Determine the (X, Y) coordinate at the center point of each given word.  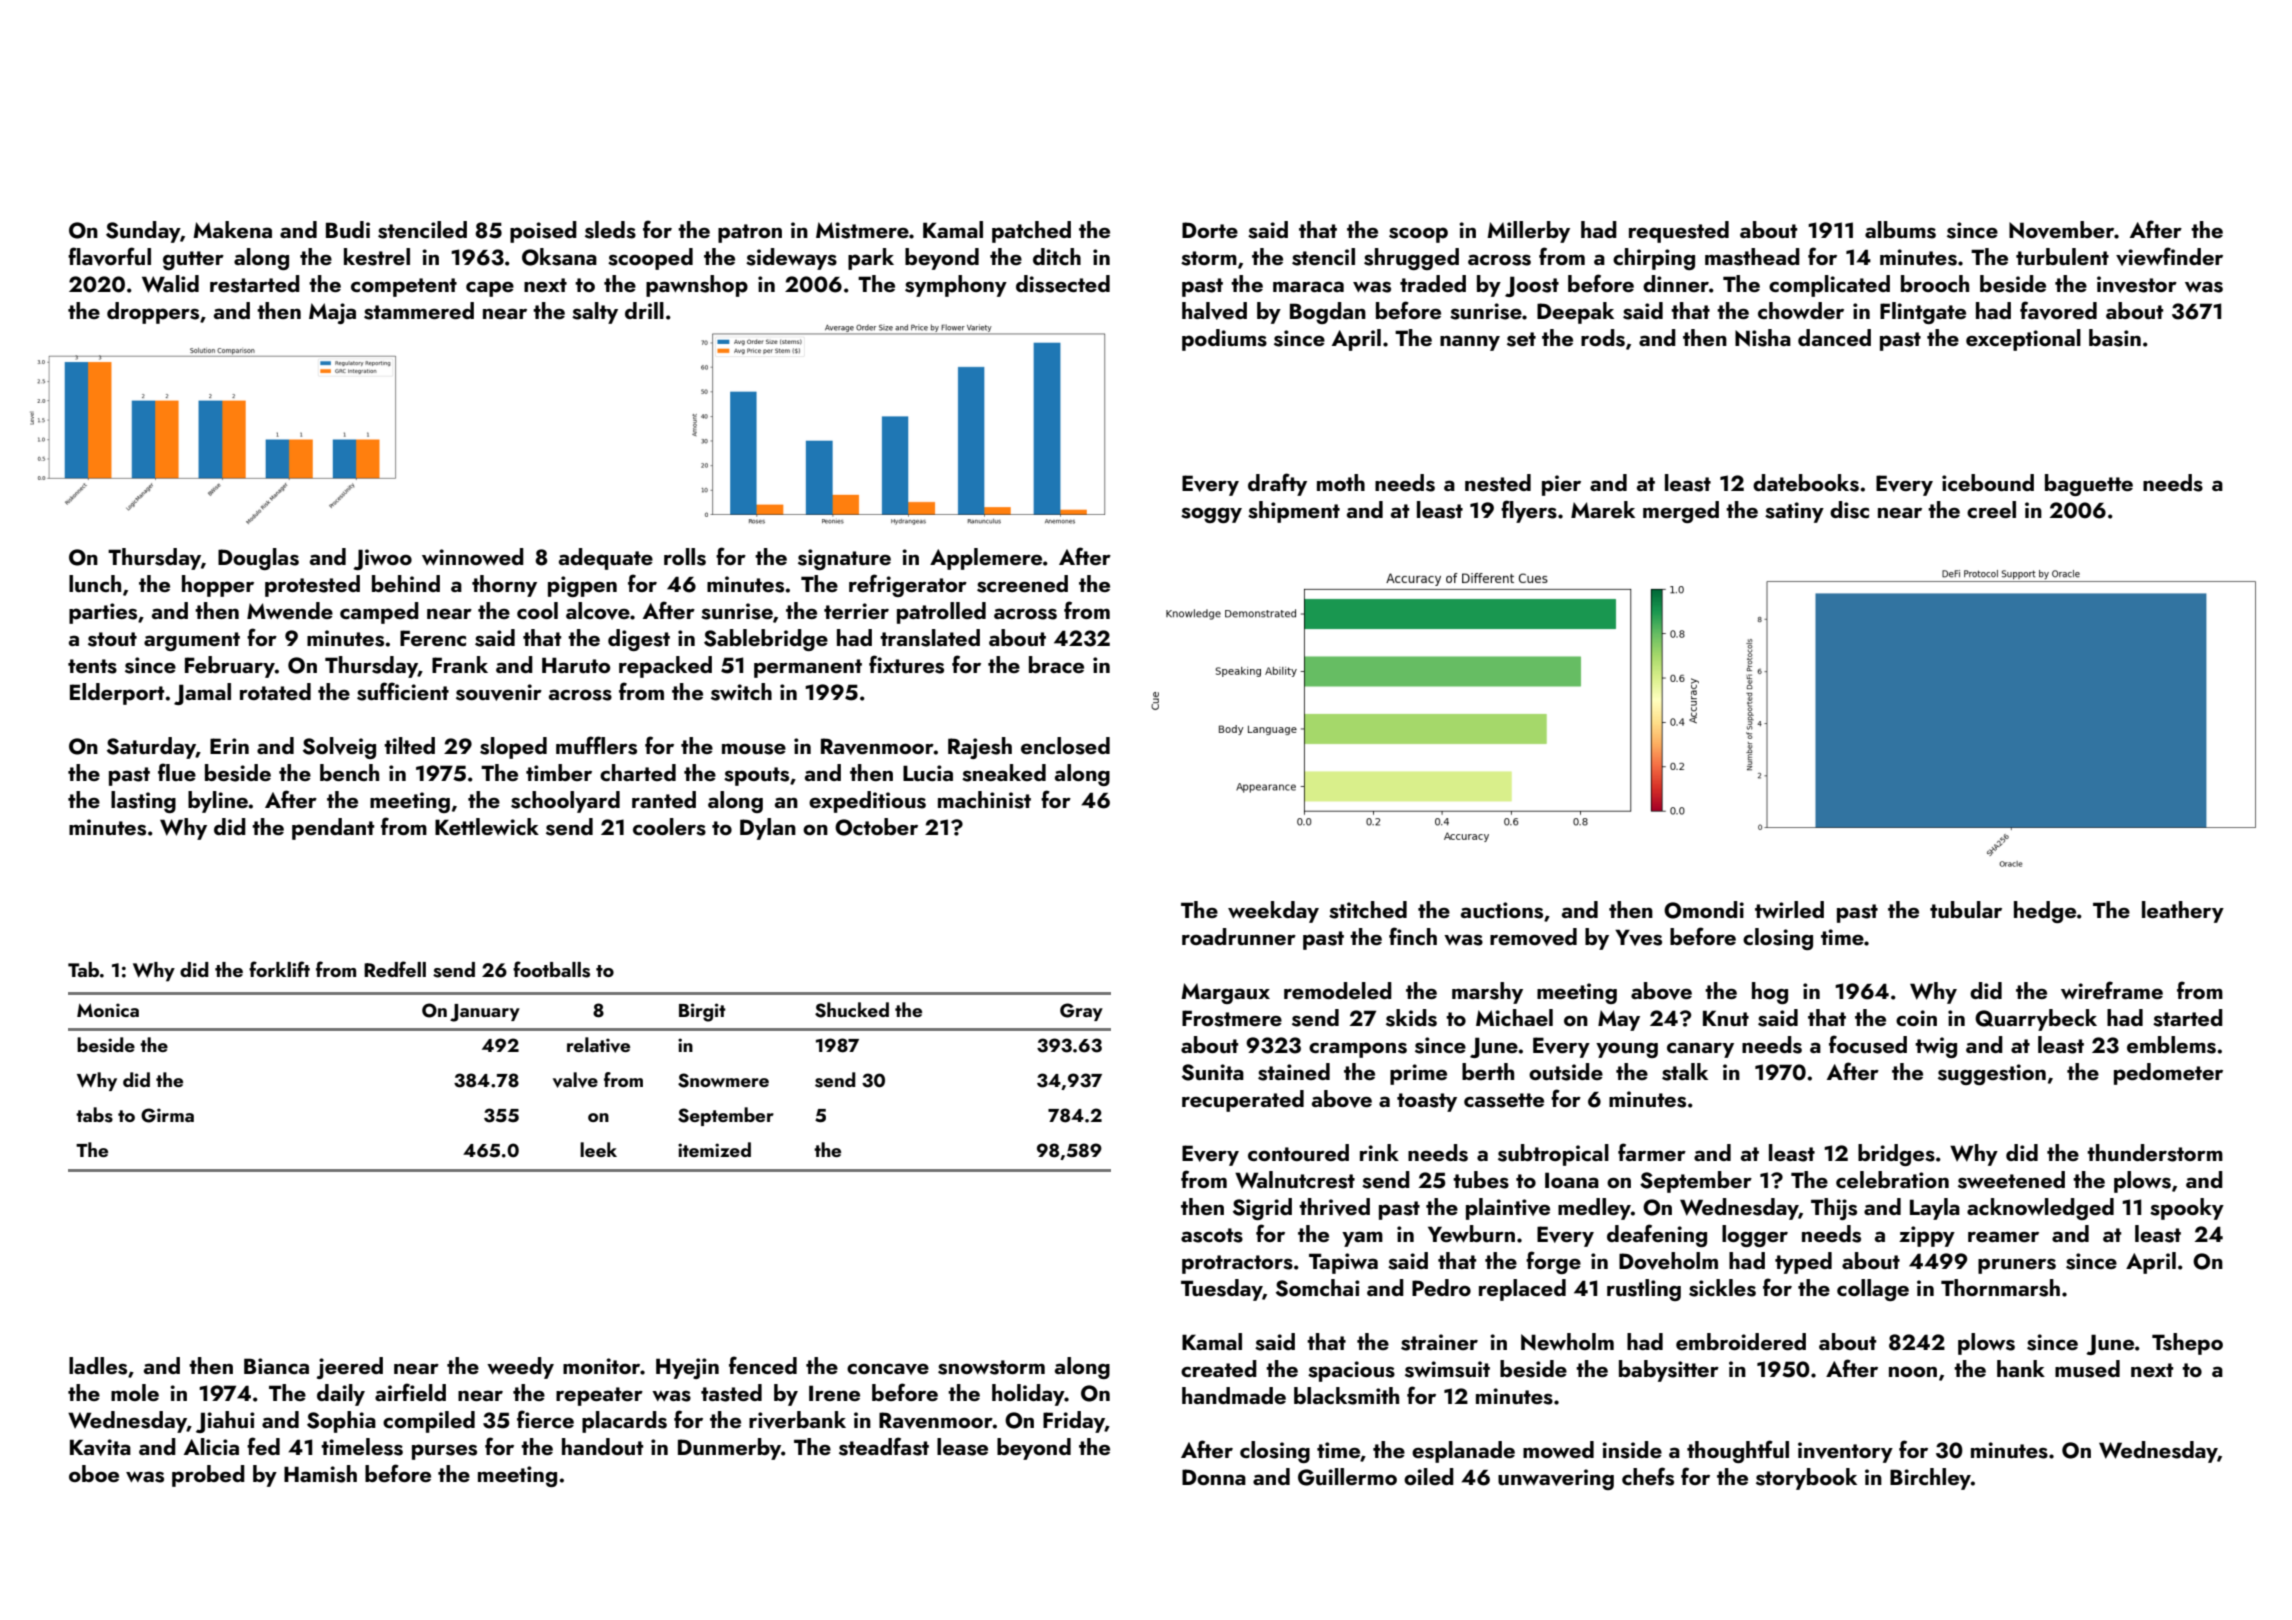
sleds (610, 230)
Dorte (1210, 230)
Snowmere (723, 1080)
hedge (2045, 912)
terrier (856, 611)
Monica (108, 1010)
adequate (606, 559)
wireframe (2112, 990)
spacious (1351, 1371)
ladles (98, 1366)
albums (1900, 230)
